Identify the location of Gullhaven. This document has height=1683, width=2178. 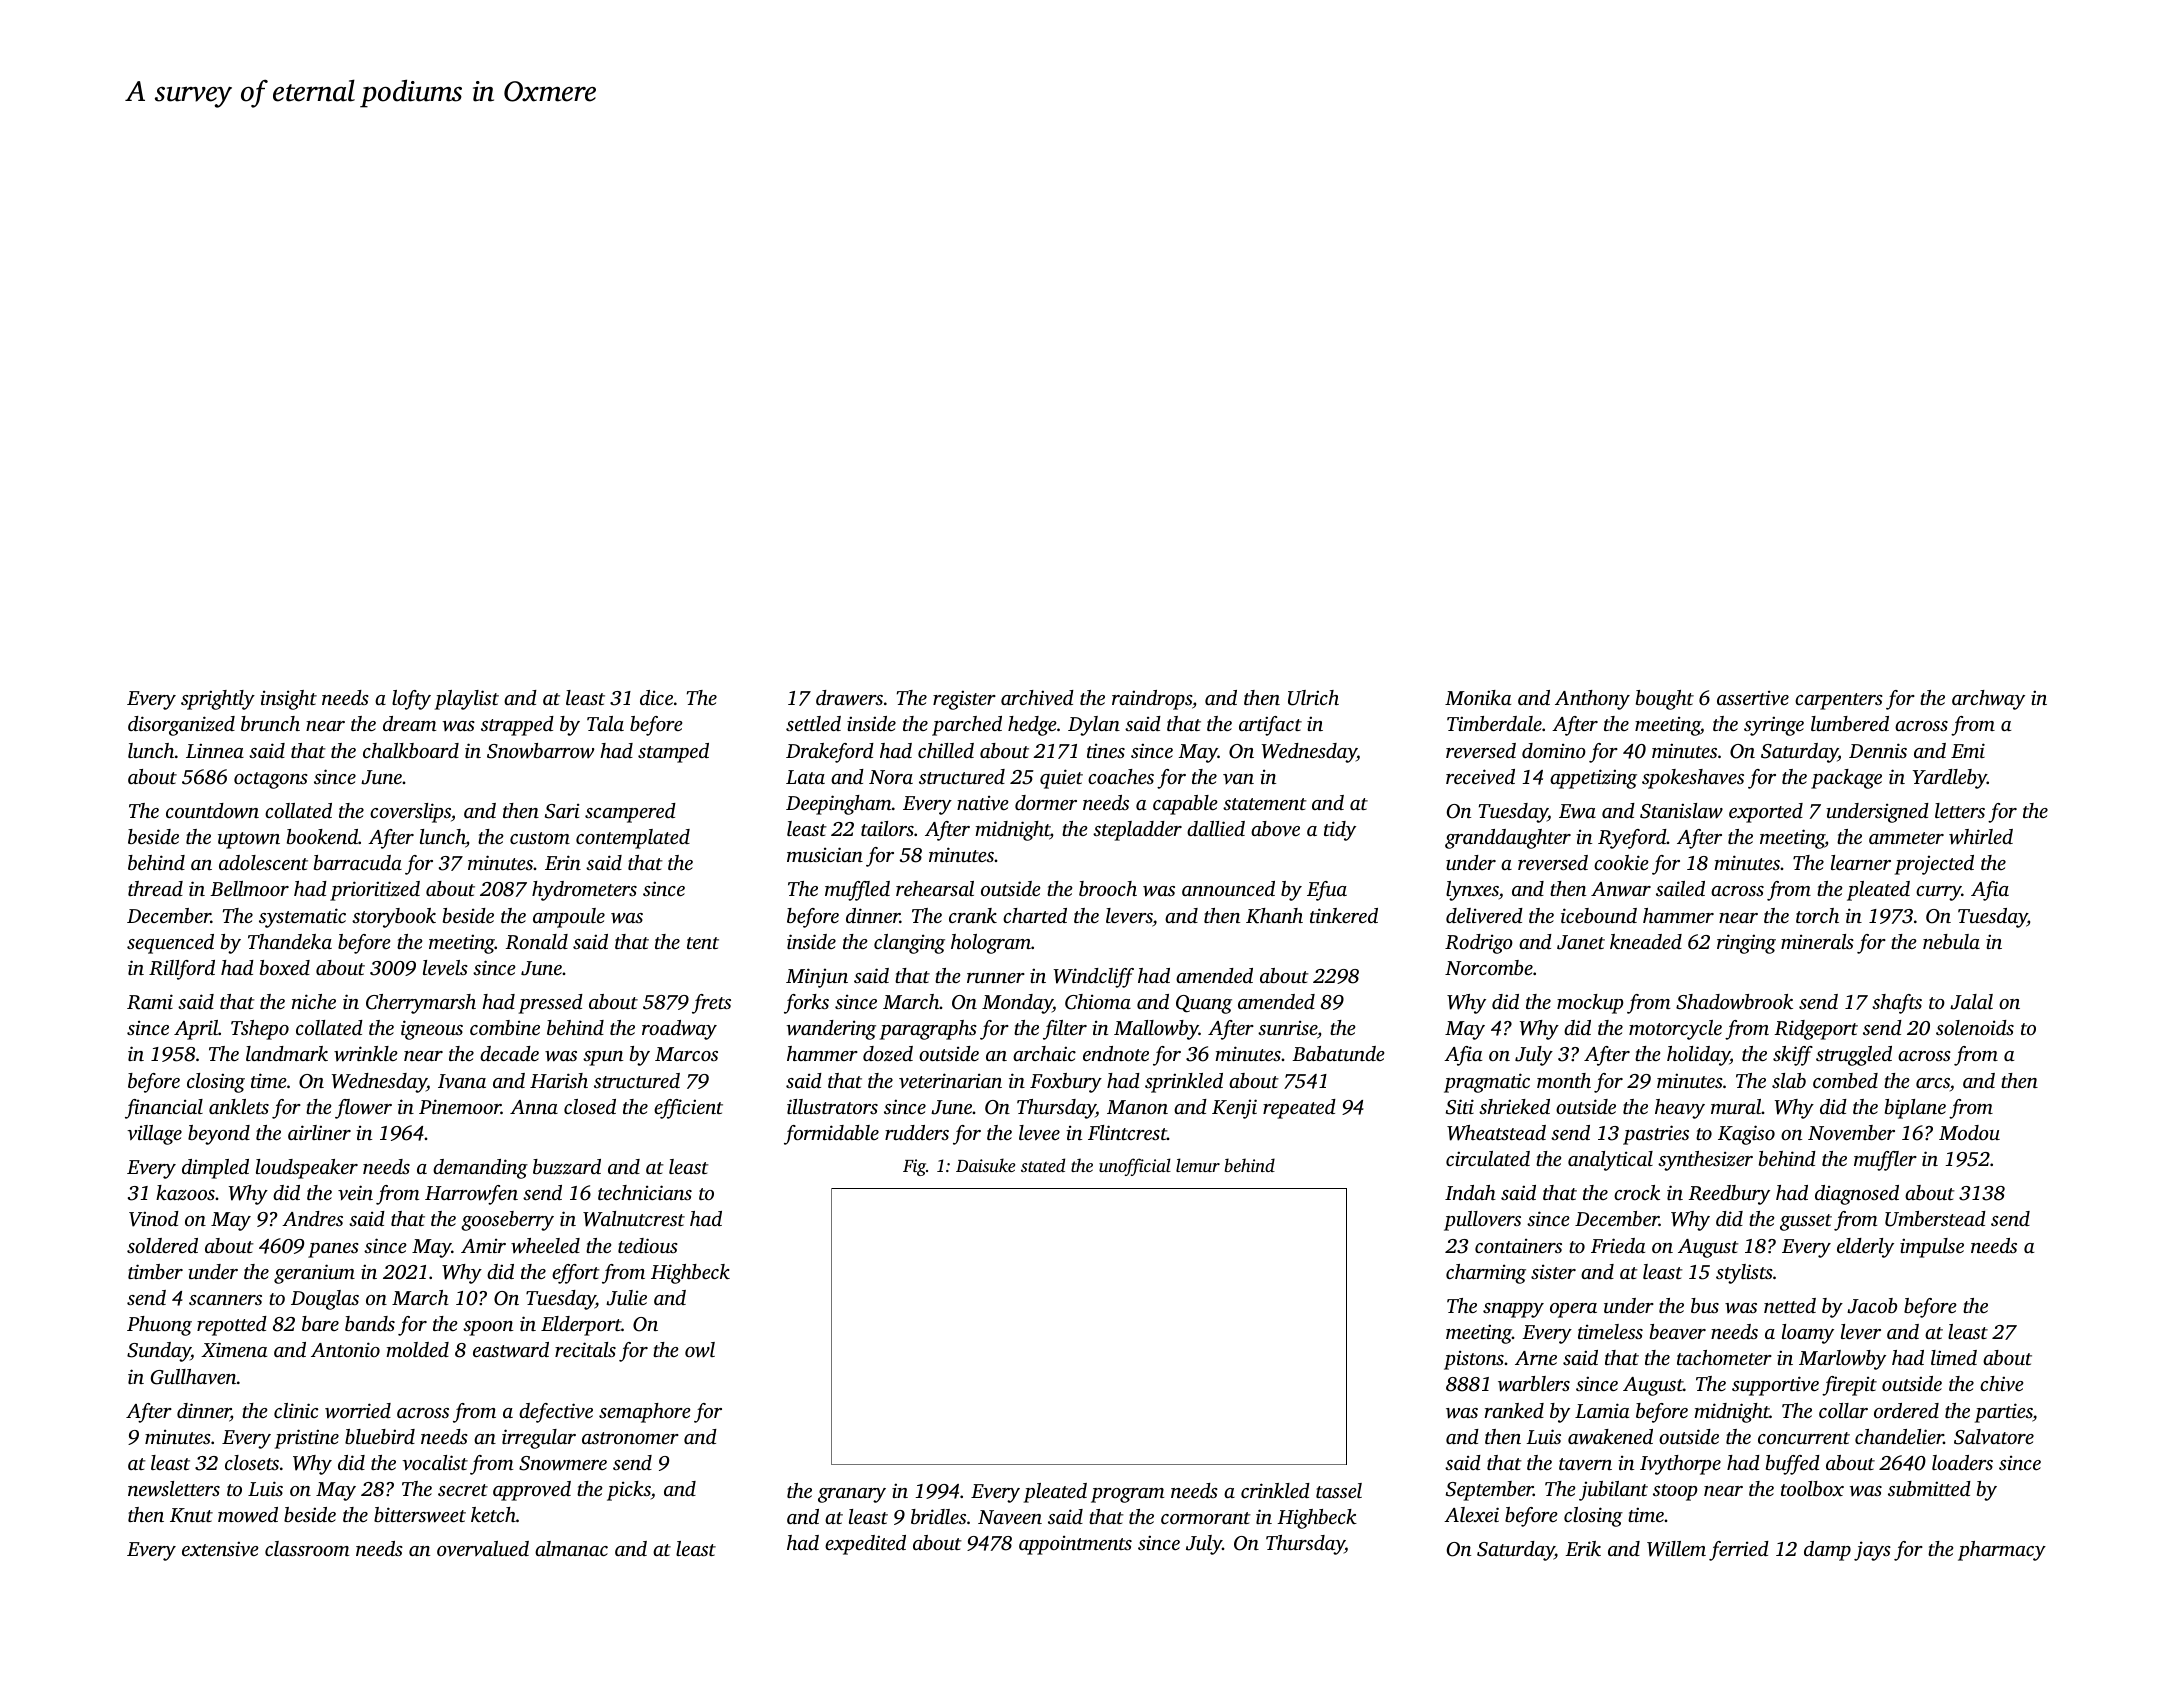
(193, 1377).
